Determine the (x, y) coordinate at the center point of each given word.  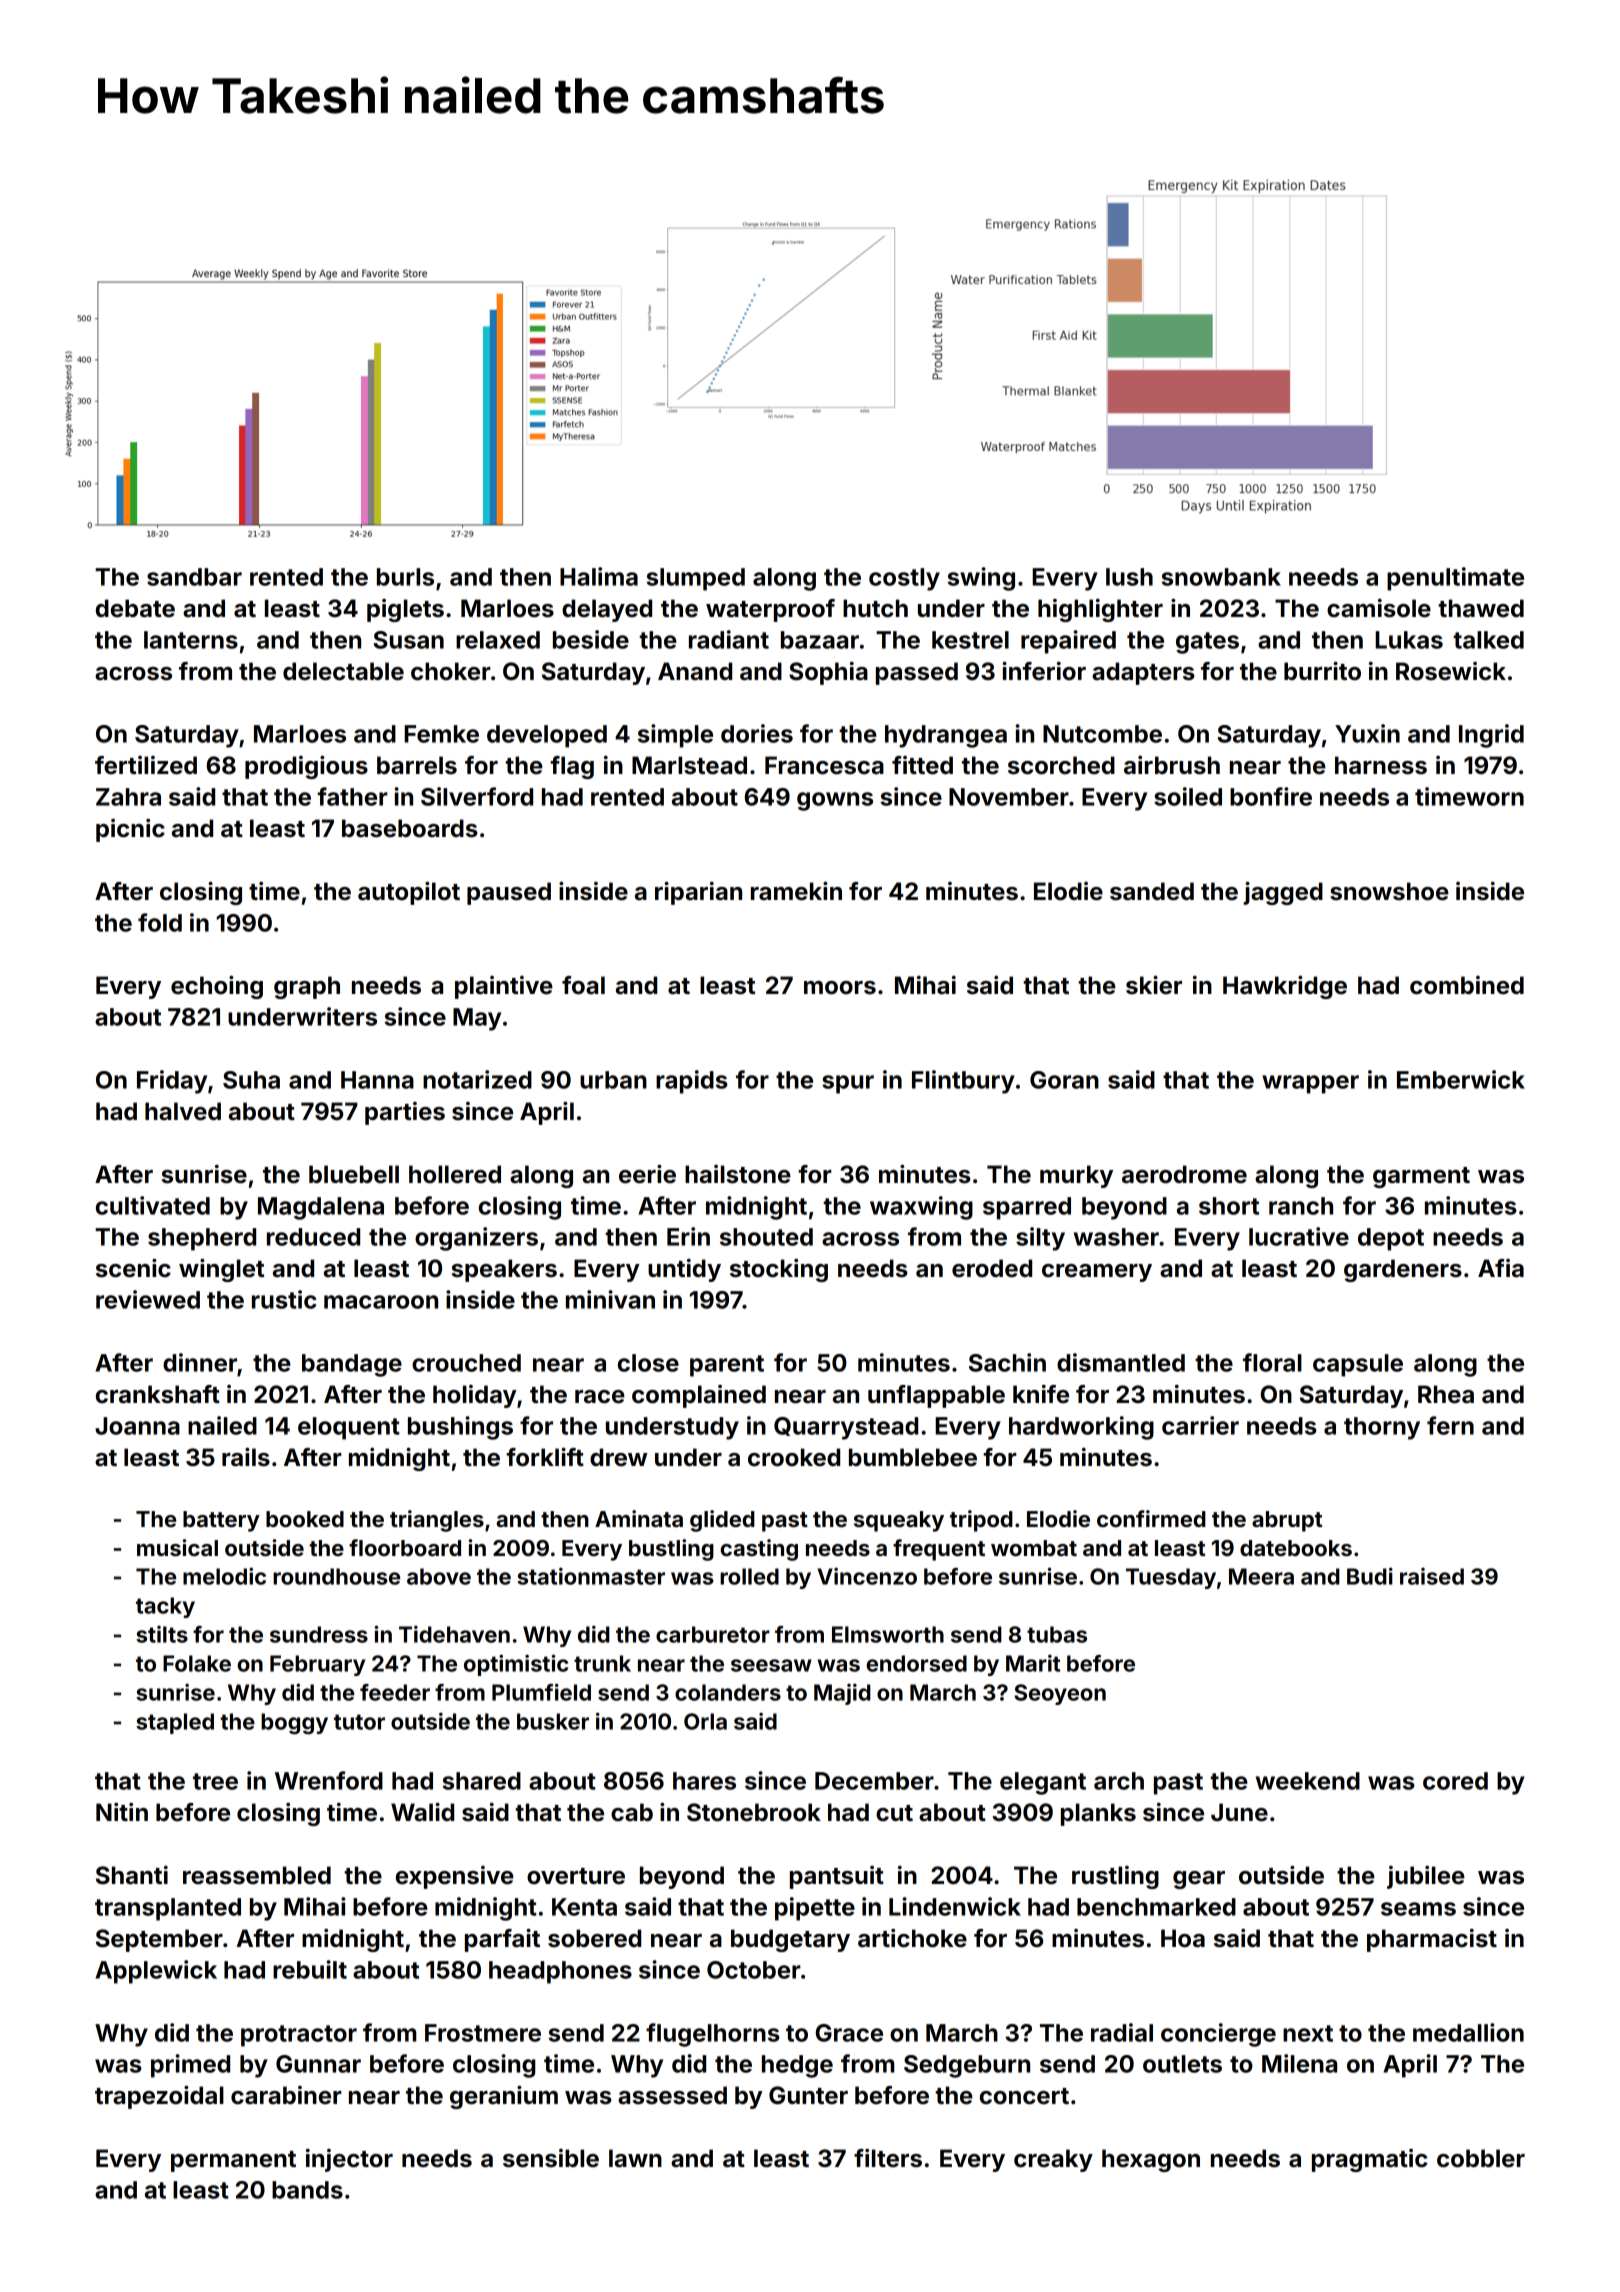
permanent (233, 2161)
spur (848, 1084)
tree (215, 1781)
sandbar (194, 577)
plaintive (504, 987)
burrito (1322, 671)
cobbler (1481, 2158)
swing (981, 579)
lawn (635, 2158)
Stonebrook (754, 1812)
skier (1154, 985)
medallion (1468, 2032)
